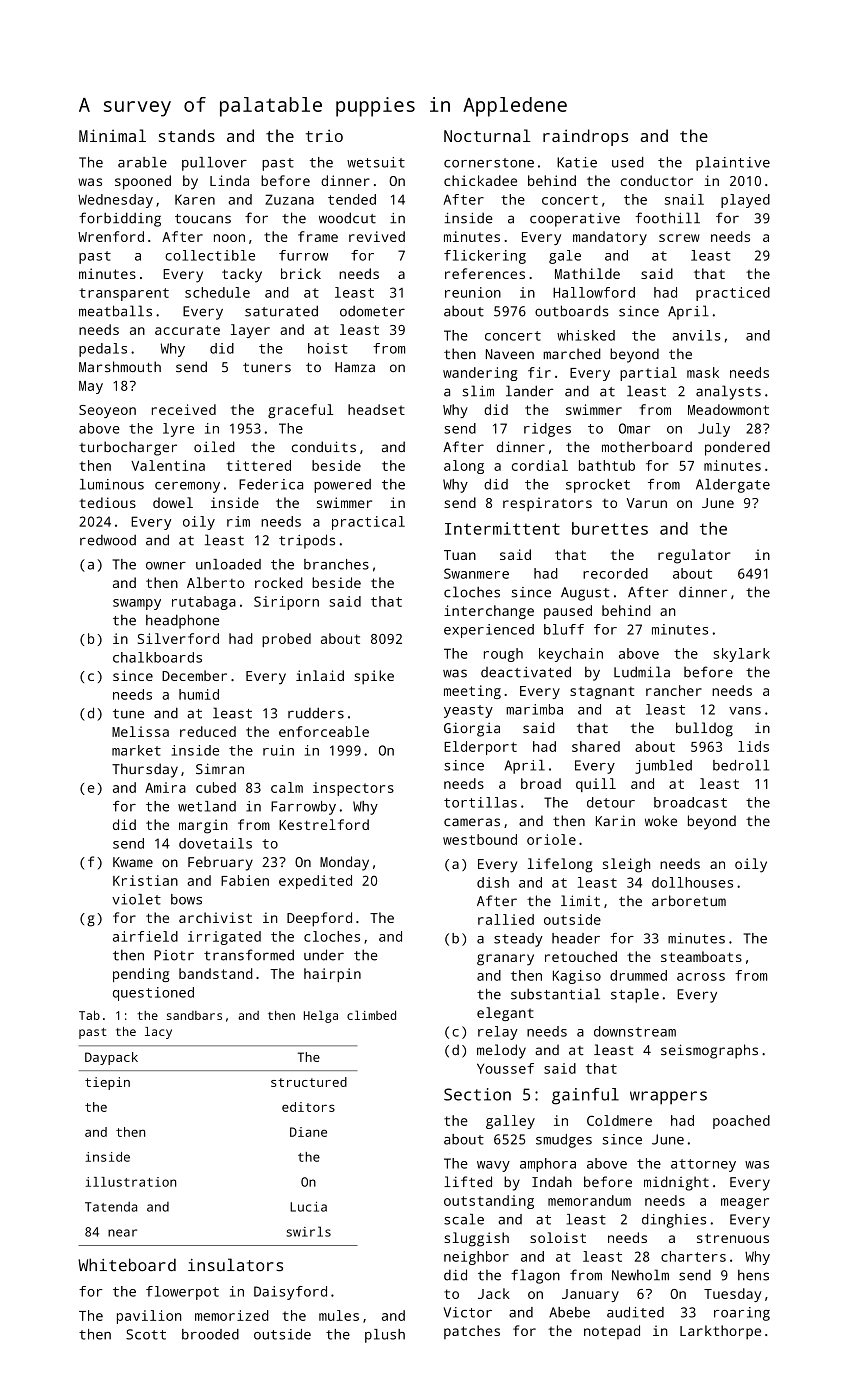  What do you see at coordinates (648, 374) in the page?
I see `partial` at bounding box center [648, 374].
